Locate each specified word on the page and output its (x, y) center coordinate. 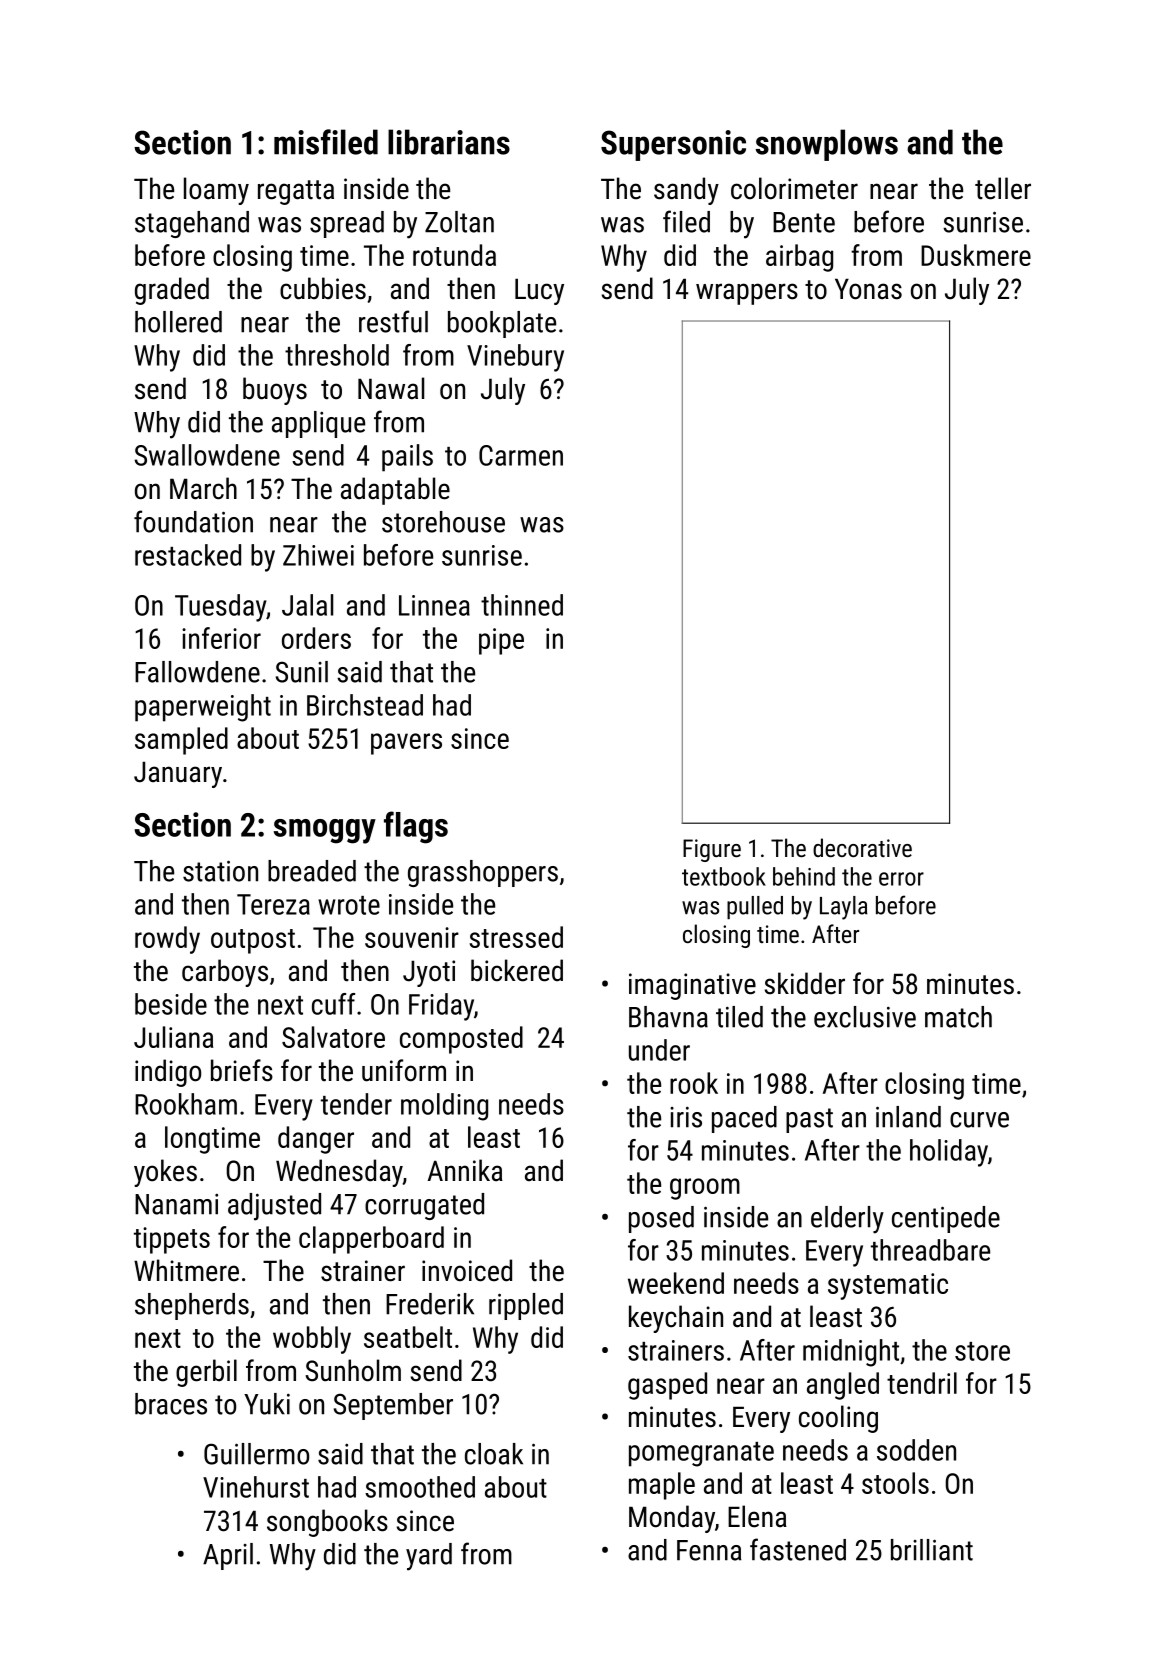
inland (908, 1117)
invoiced (467, 1270)
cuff (333, 1004)
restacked (188, 555)
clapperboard (371, 1240)
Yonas (868, 289)
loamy (216, 191)
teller (1003, 188)
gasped (667, 1386)
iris (686, 1117)
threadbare (930, 1250)
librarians (449, 142)
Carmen (521, 455)
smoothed (420, 1487)
